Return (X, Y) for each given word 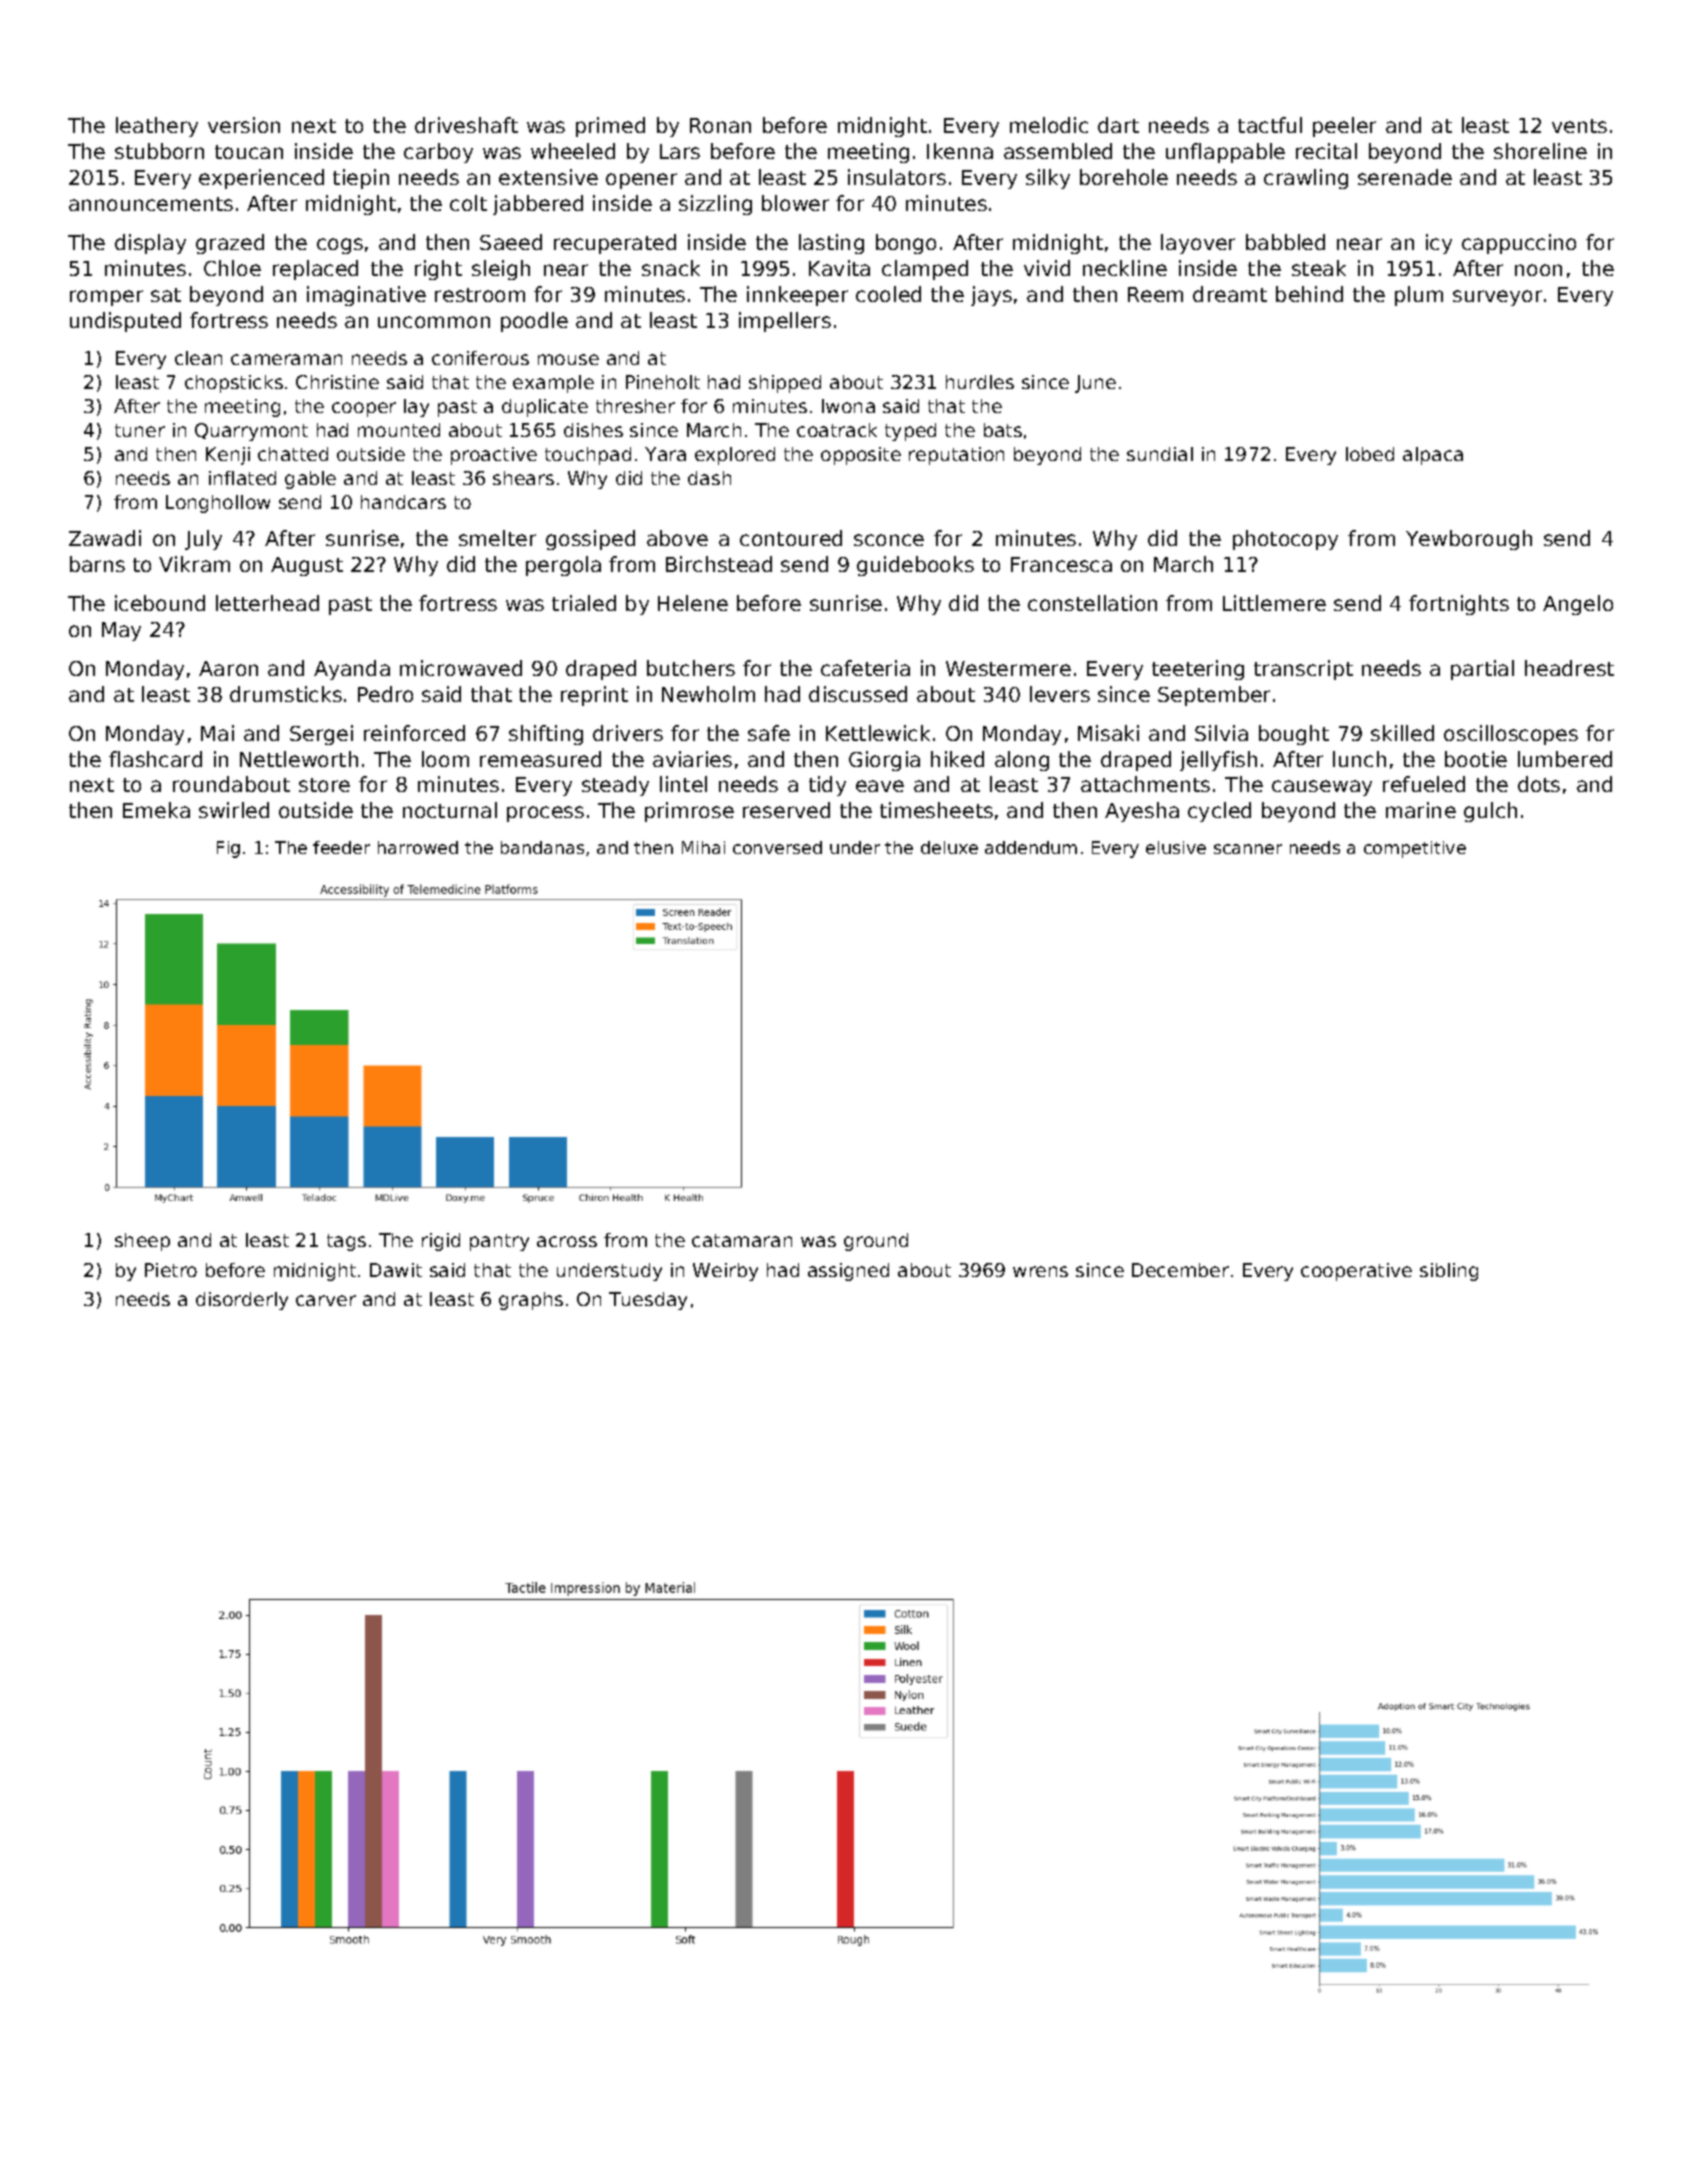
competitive (1415, 849)
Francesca (1061, 564)
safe (769, 733)
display (150, 244)
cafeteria (865, 668)
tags (346, 1242)
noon (1538, 270)
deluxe (949, 847)
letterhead (267, 603)
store (324, 785)
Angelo (1578, 605)
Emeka (156, 810)
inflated (242, 478)
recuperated (615, 244)
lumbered (1565, 759)
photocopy (1285, 540)
